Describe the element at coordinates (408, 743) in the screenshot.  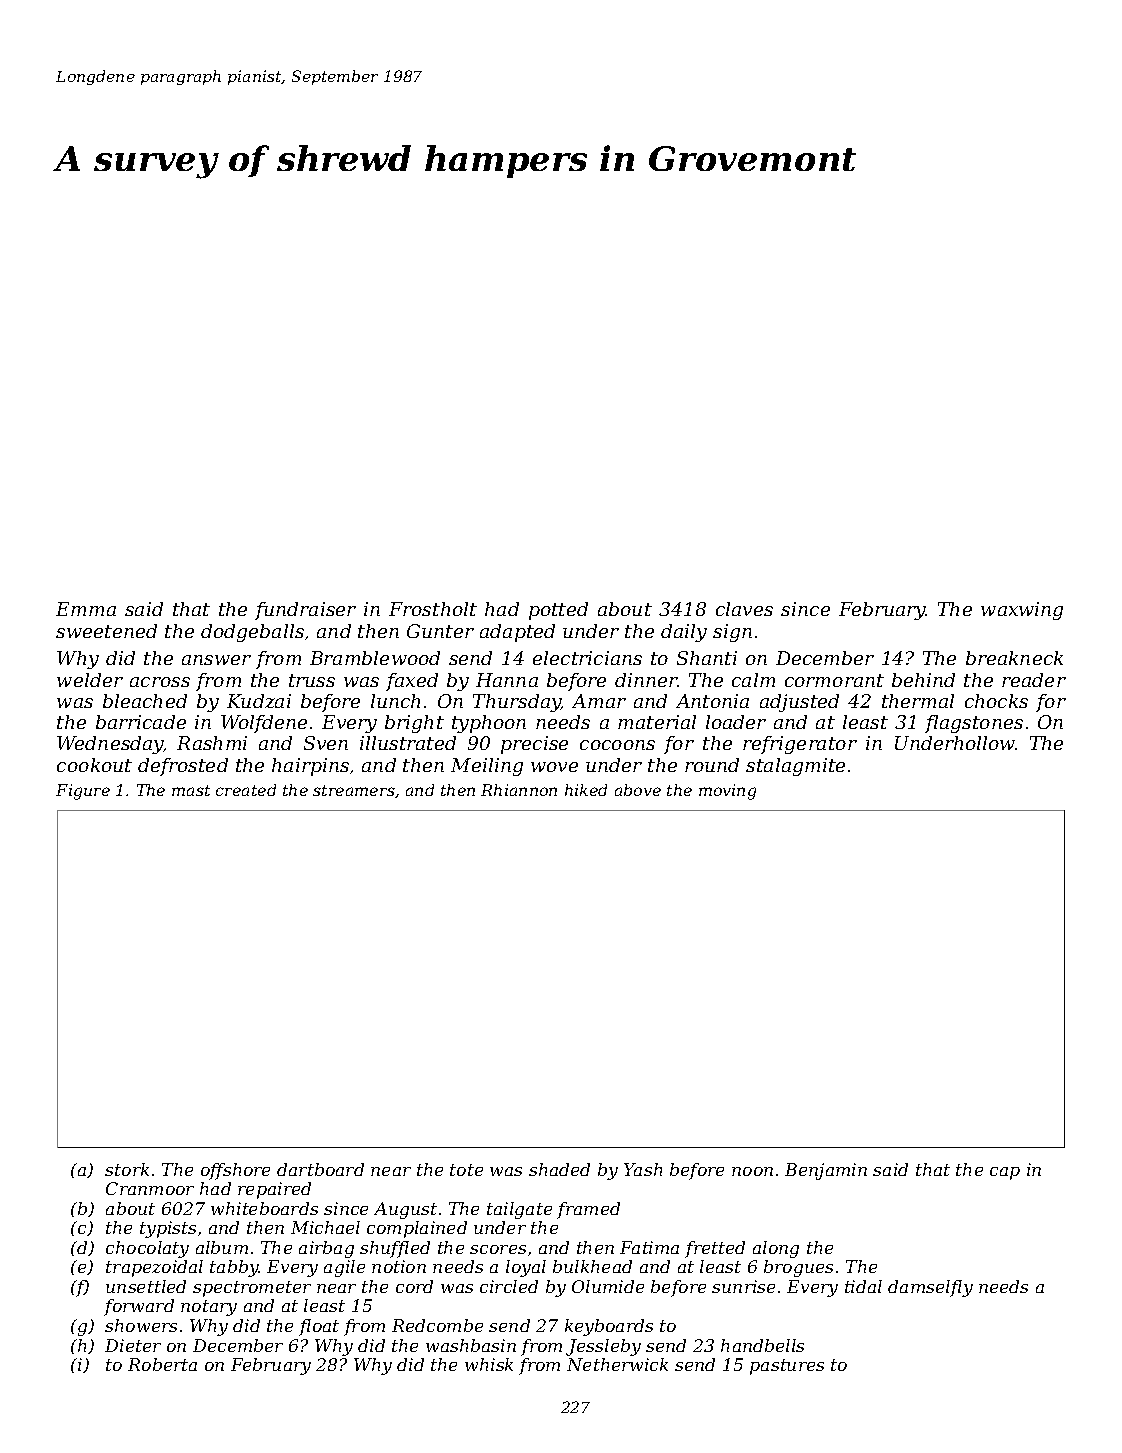
I see `illustrated` at that location.
